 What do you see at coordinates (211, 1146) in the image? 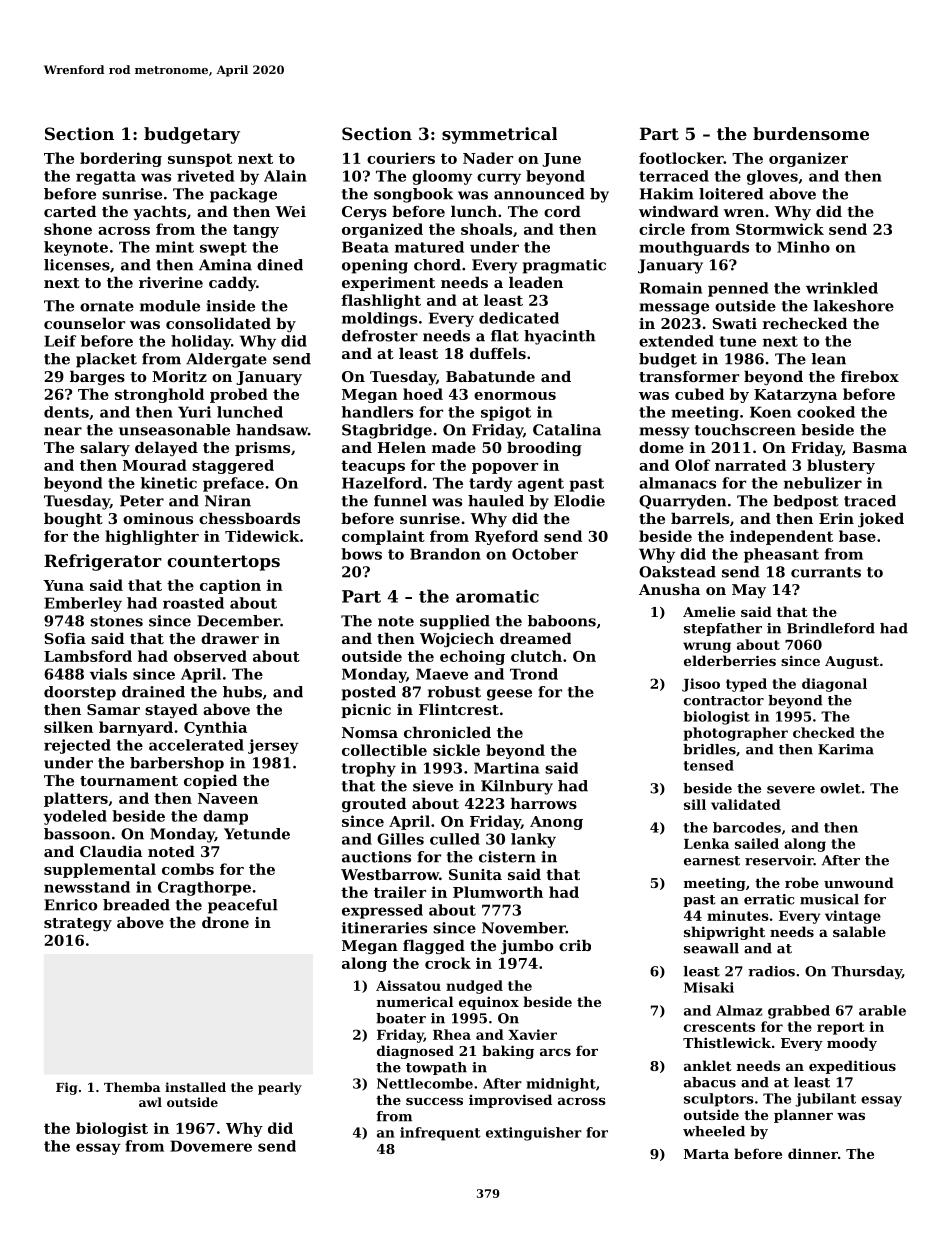
I see `Dovemere` at bounding box center [211, 1146].
